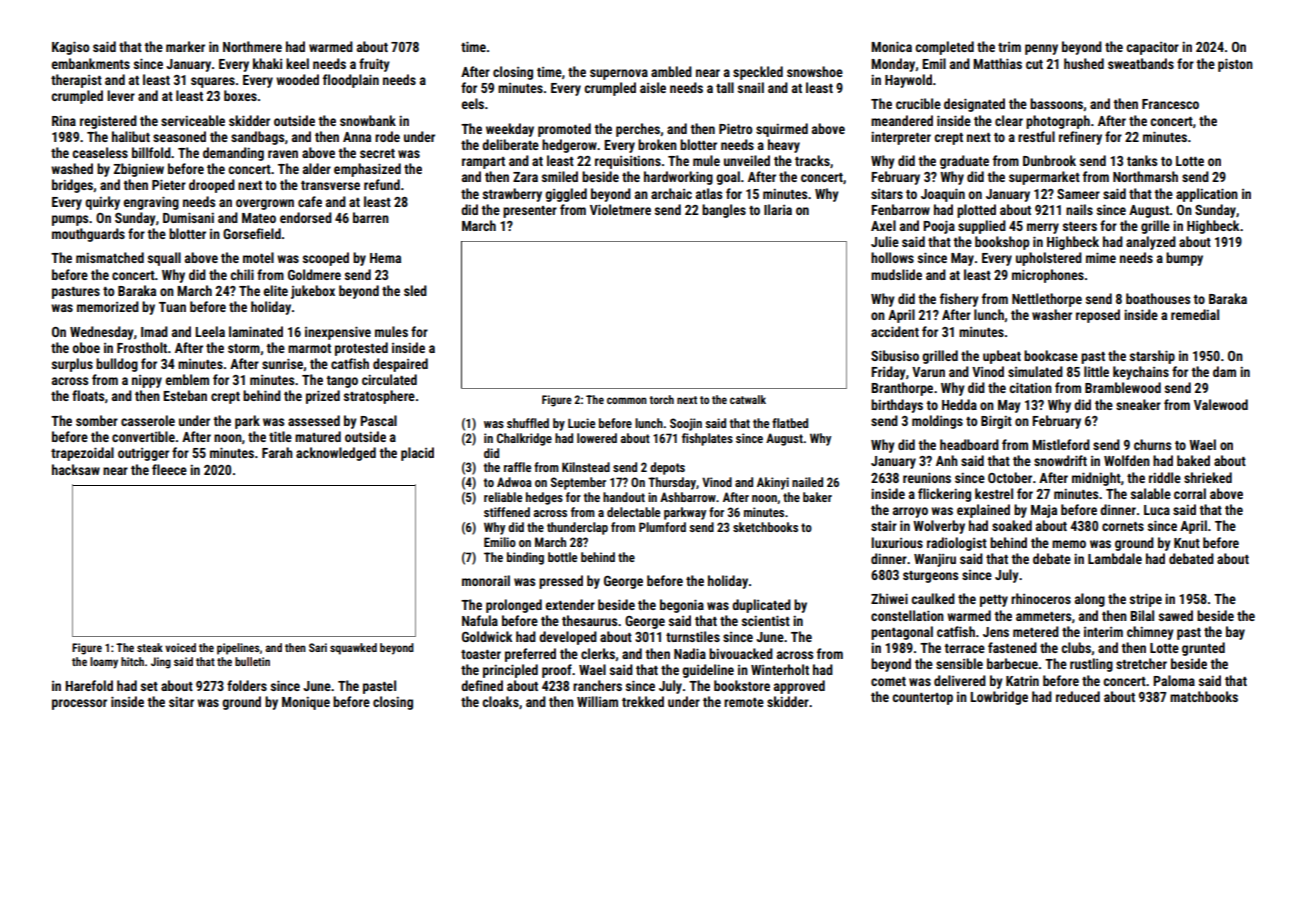  Describe the element at coordinates (627, 400) in the document. I see `common` at that location.
